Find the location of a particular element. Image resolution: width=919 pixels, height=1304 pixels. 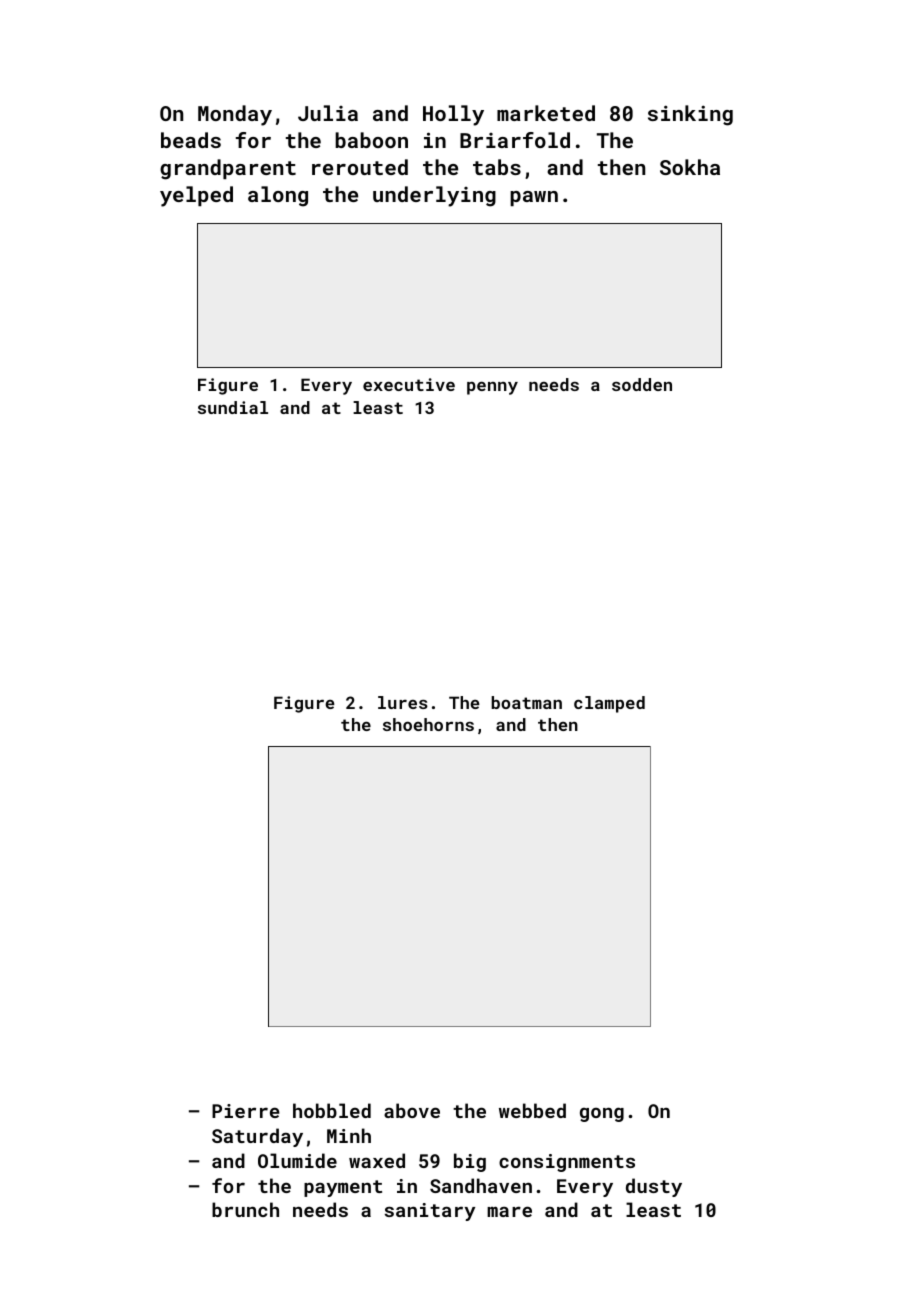

boatman is located at coordinates (526, 702).
